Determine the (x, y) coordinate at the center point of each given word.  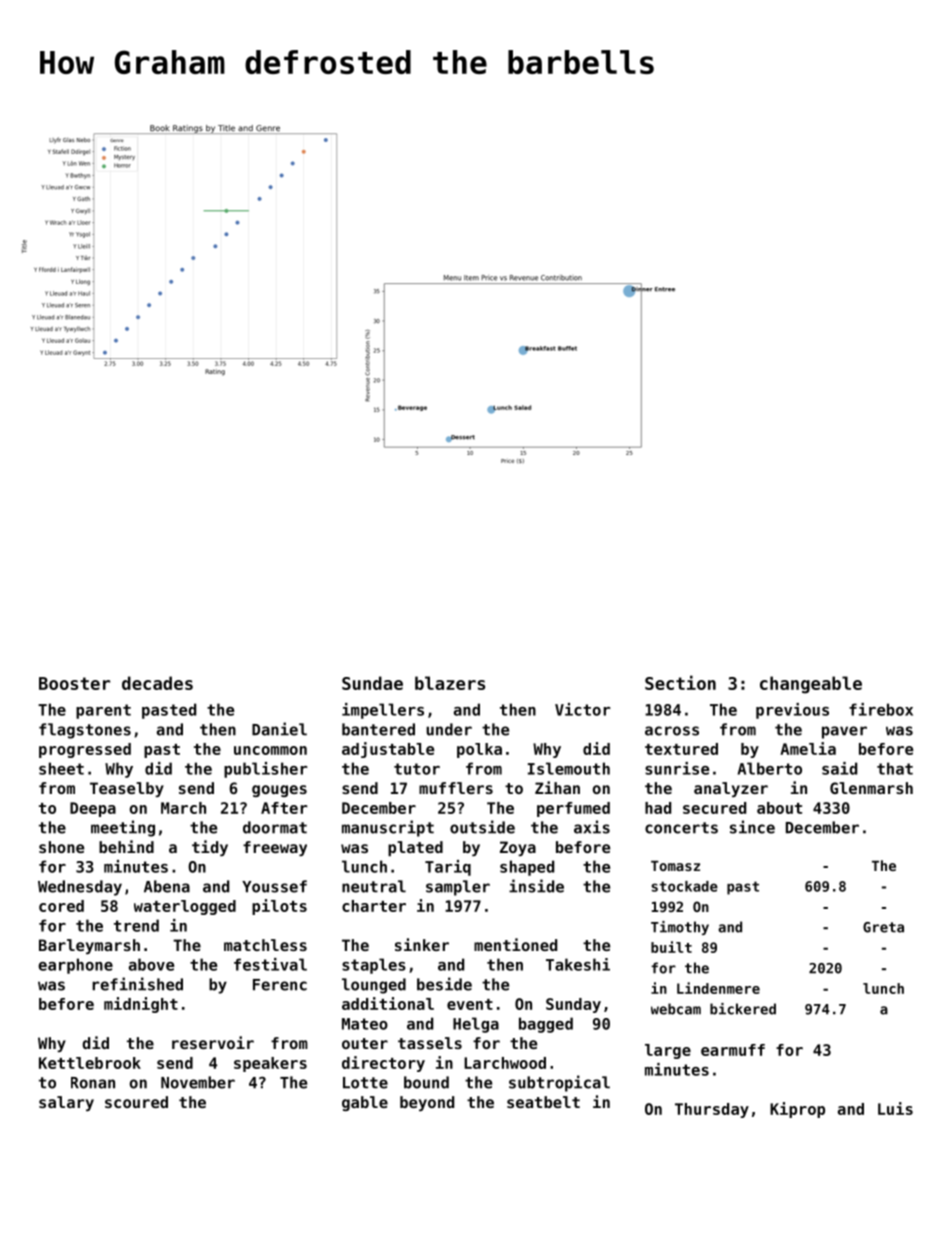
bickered (743, 1009)
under (449, 729)
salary (66, 1103)
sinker (422, 944)
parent (103, 711)
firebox (881, 709)
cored (61, 906)
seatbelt (543, 1102)
